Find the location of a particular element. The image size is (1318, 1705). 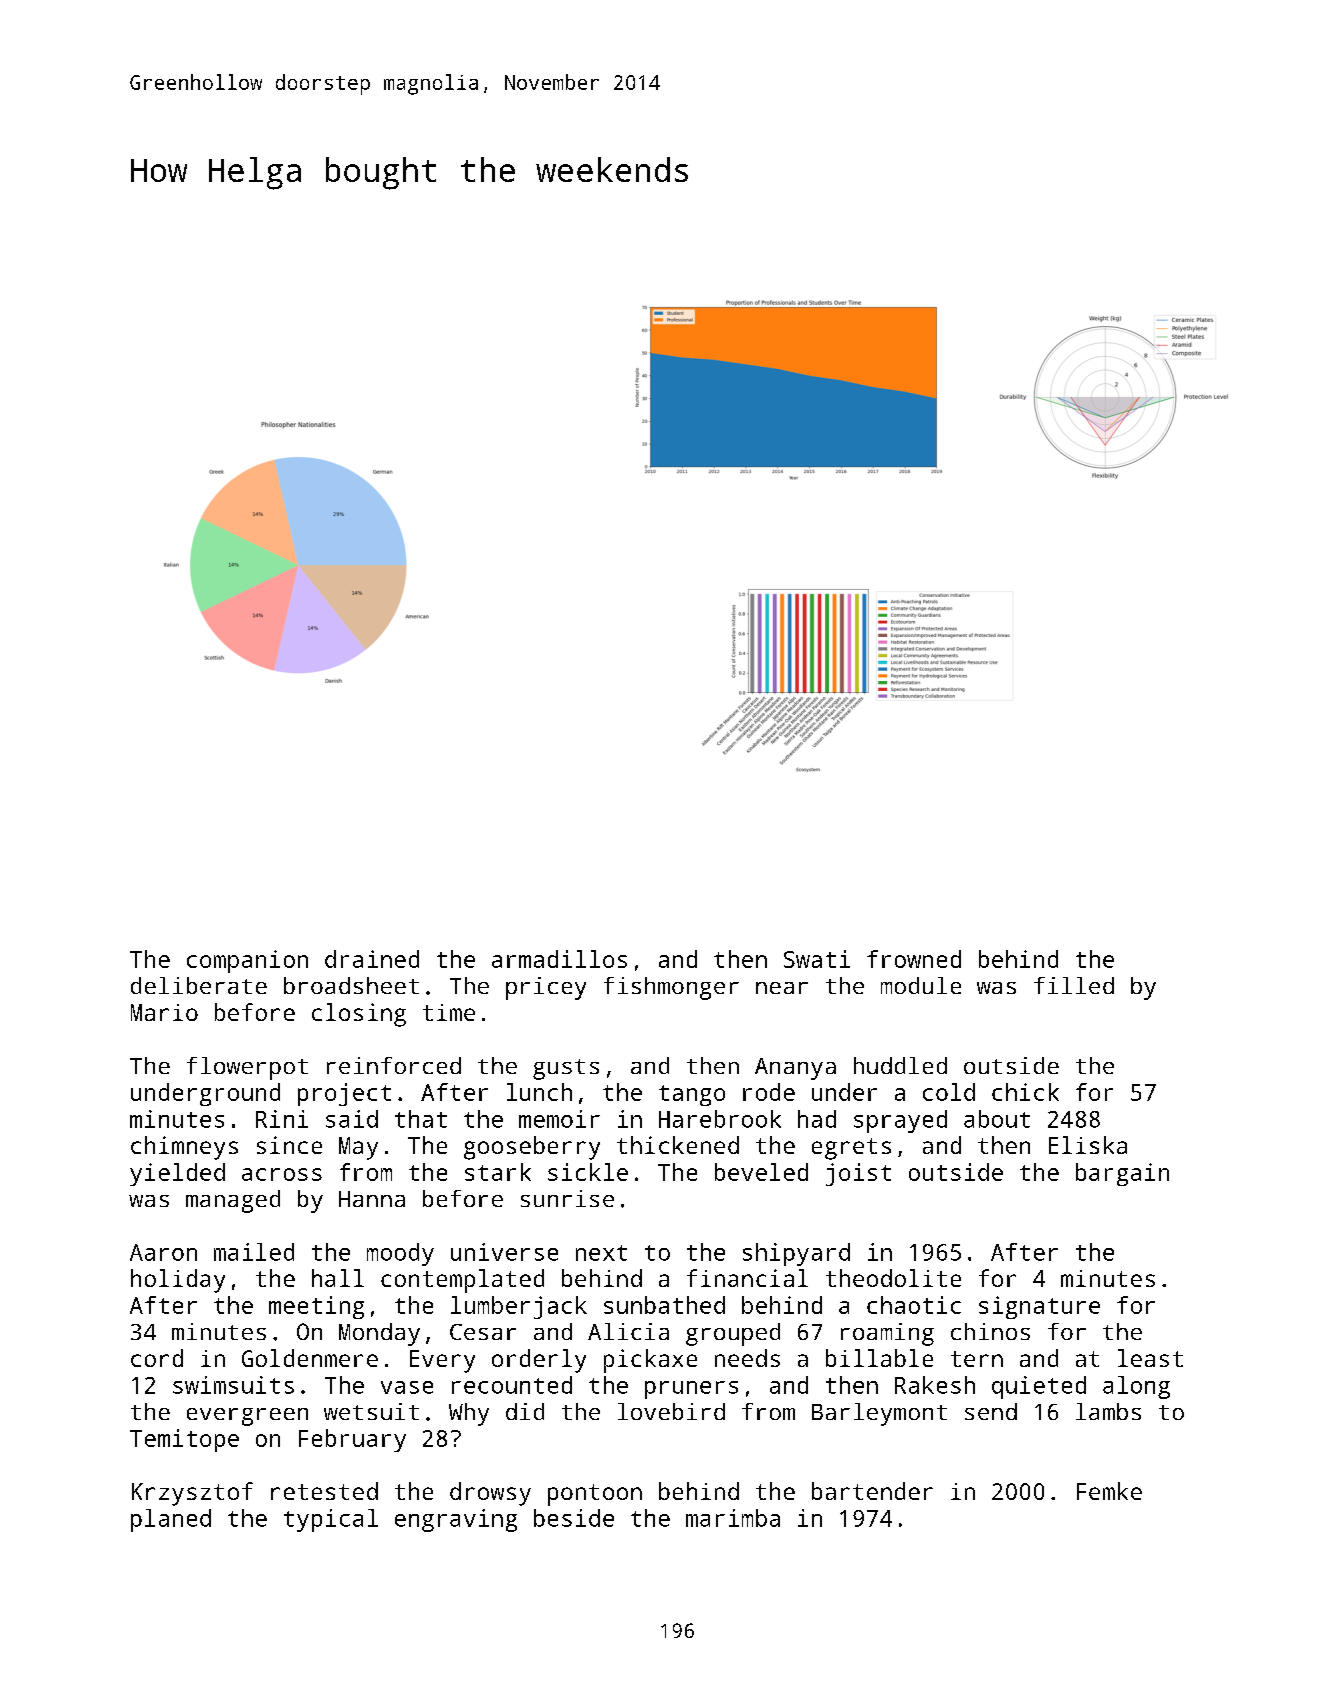

near is located at coordinates (782, 988).
